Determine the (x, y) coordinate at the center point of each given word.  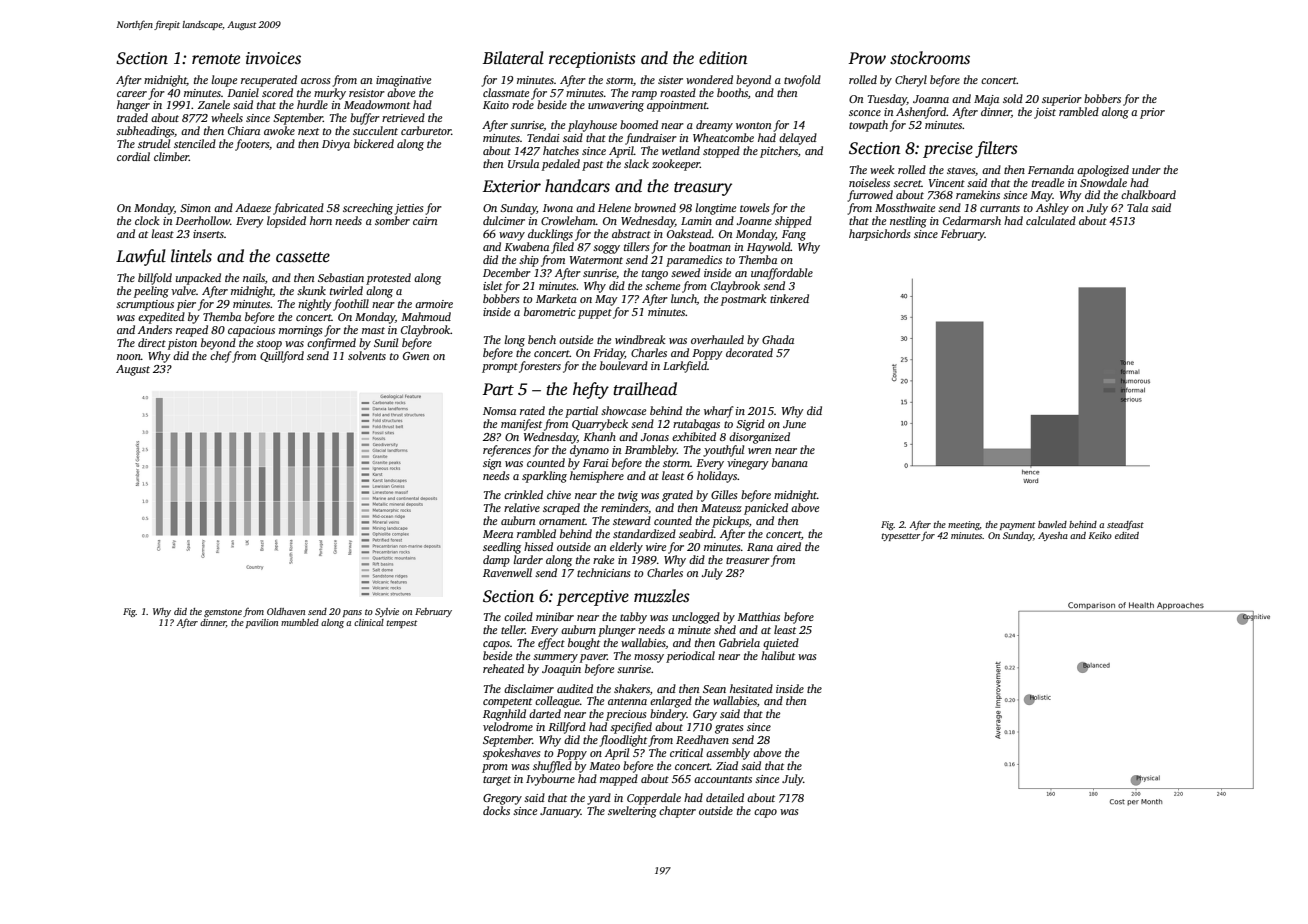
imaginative (403, 81)
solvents (367, 355)
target (497, 781)
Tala (1137, 207)
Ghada (778, 339)
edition (723, 58)
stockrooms (930, 58)
